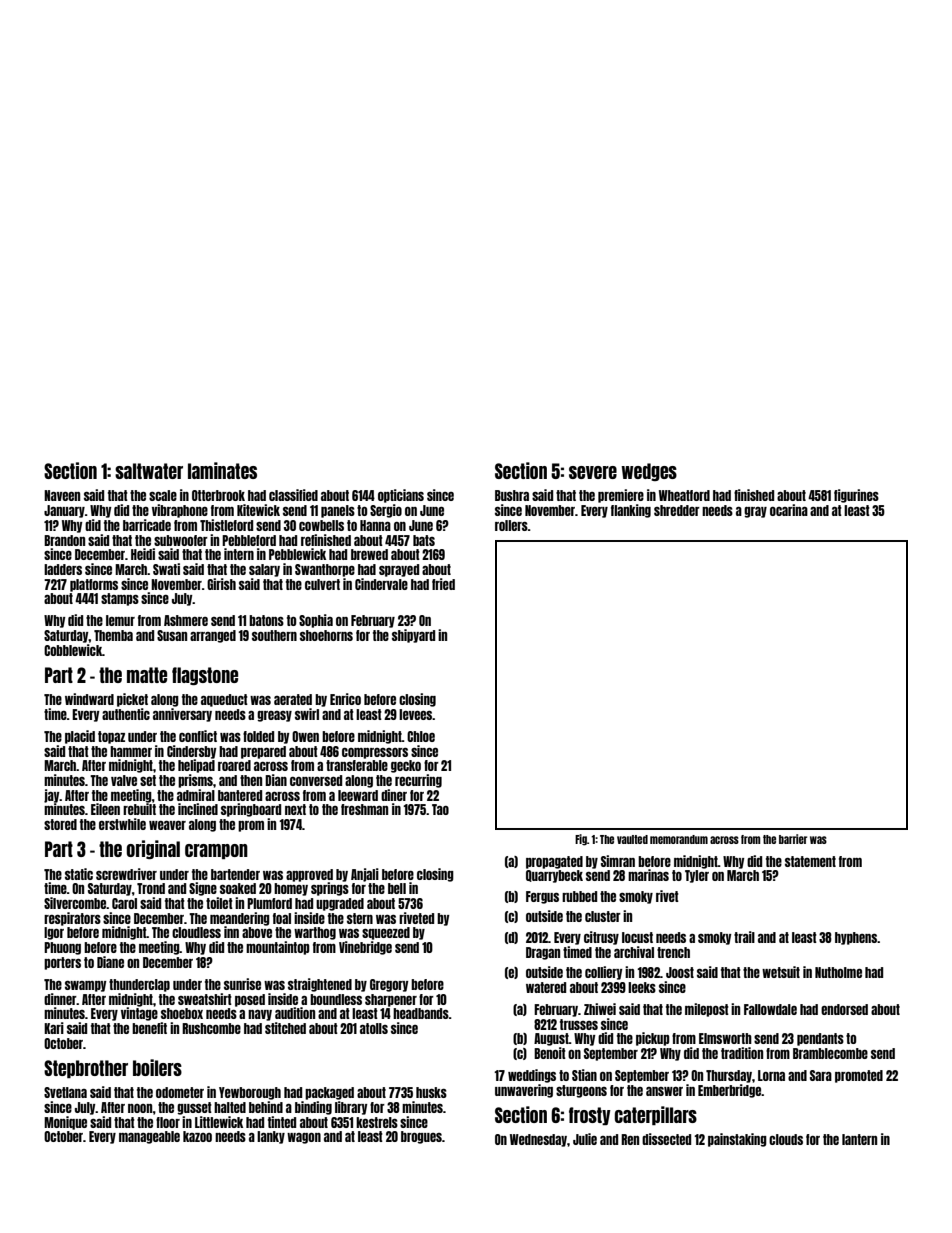 This page has height=1233, width=952. What do you see at coordinates (856, 496) in the page?
I see `figurines` at bounding box center [856, 496].
